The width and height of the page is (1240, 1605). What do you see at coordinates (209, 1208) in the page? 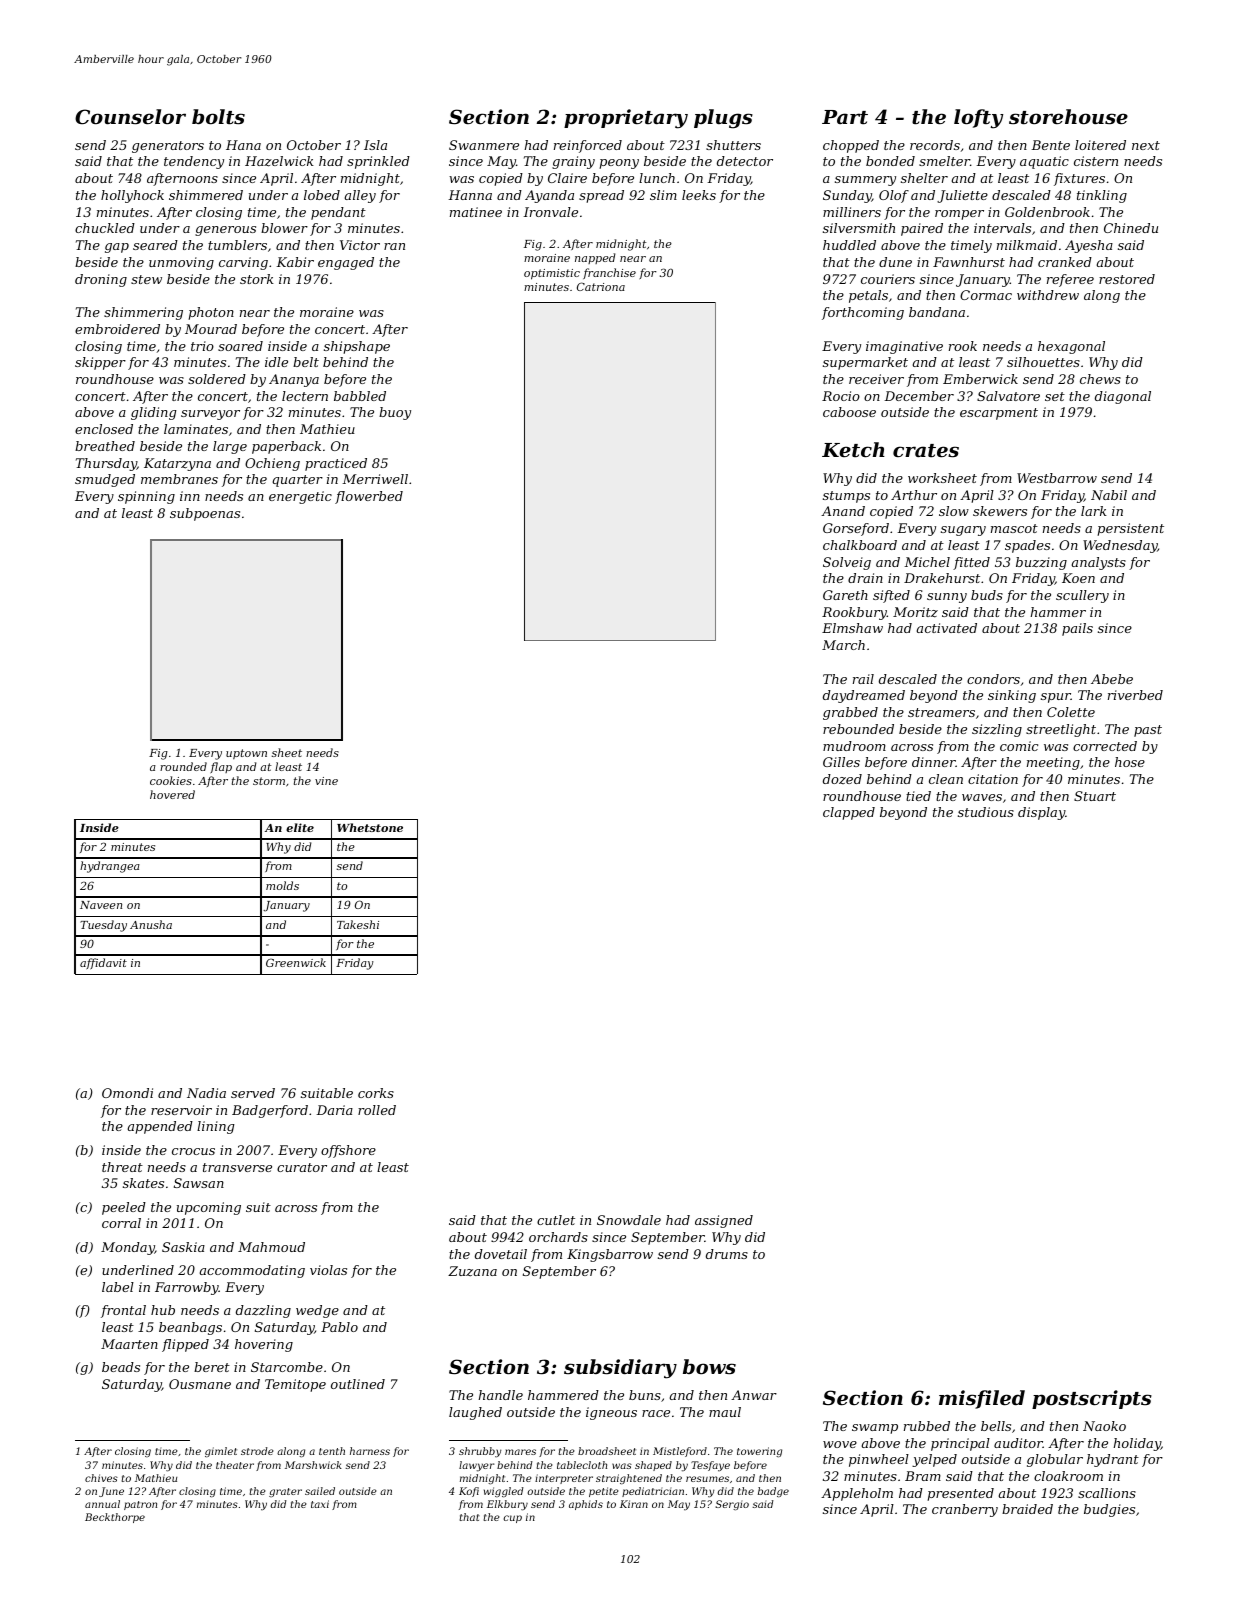
I see `upcoming` at bounding box center [209, 1208].
